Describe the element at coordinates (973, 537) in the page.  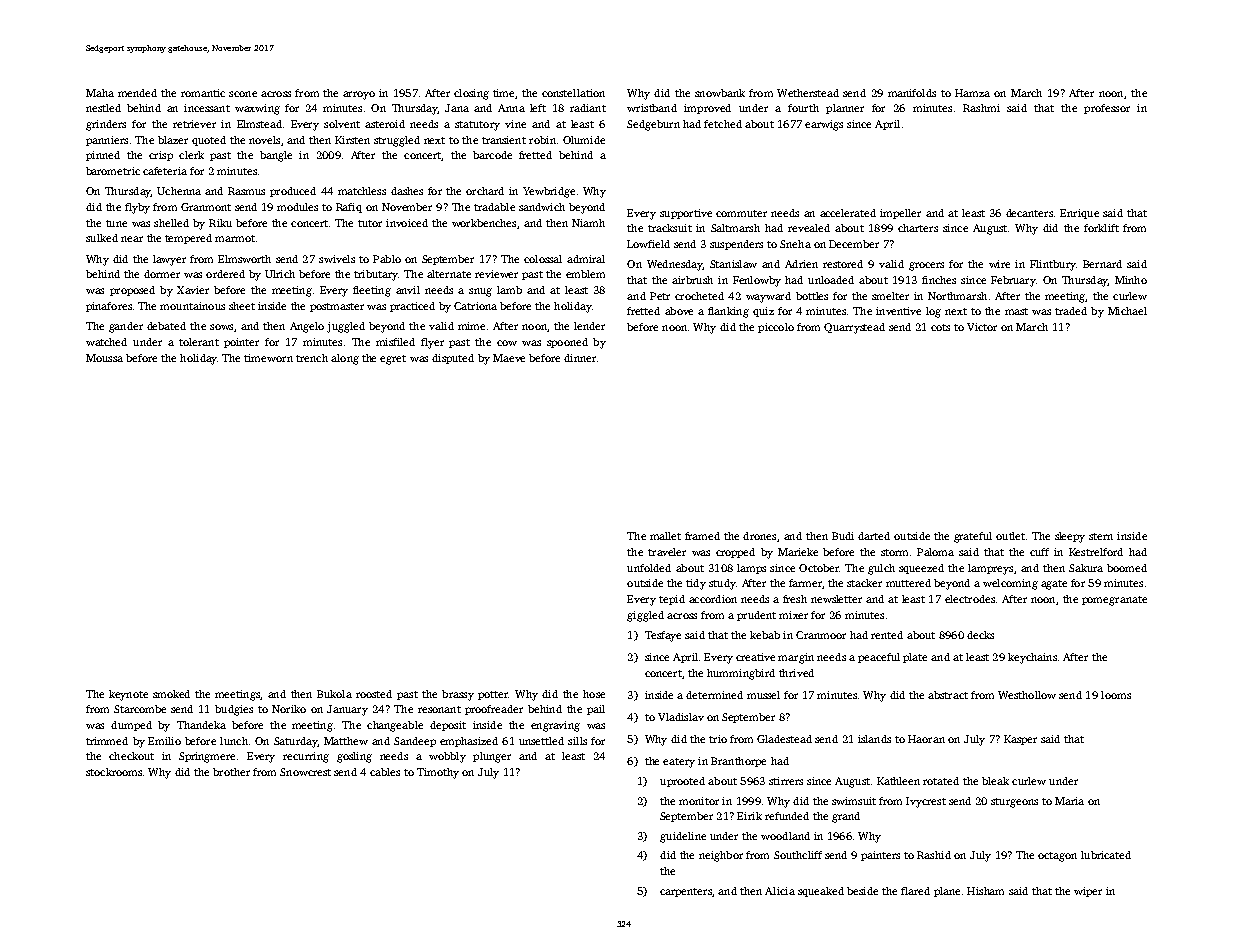
I see `grateful` at that location.
